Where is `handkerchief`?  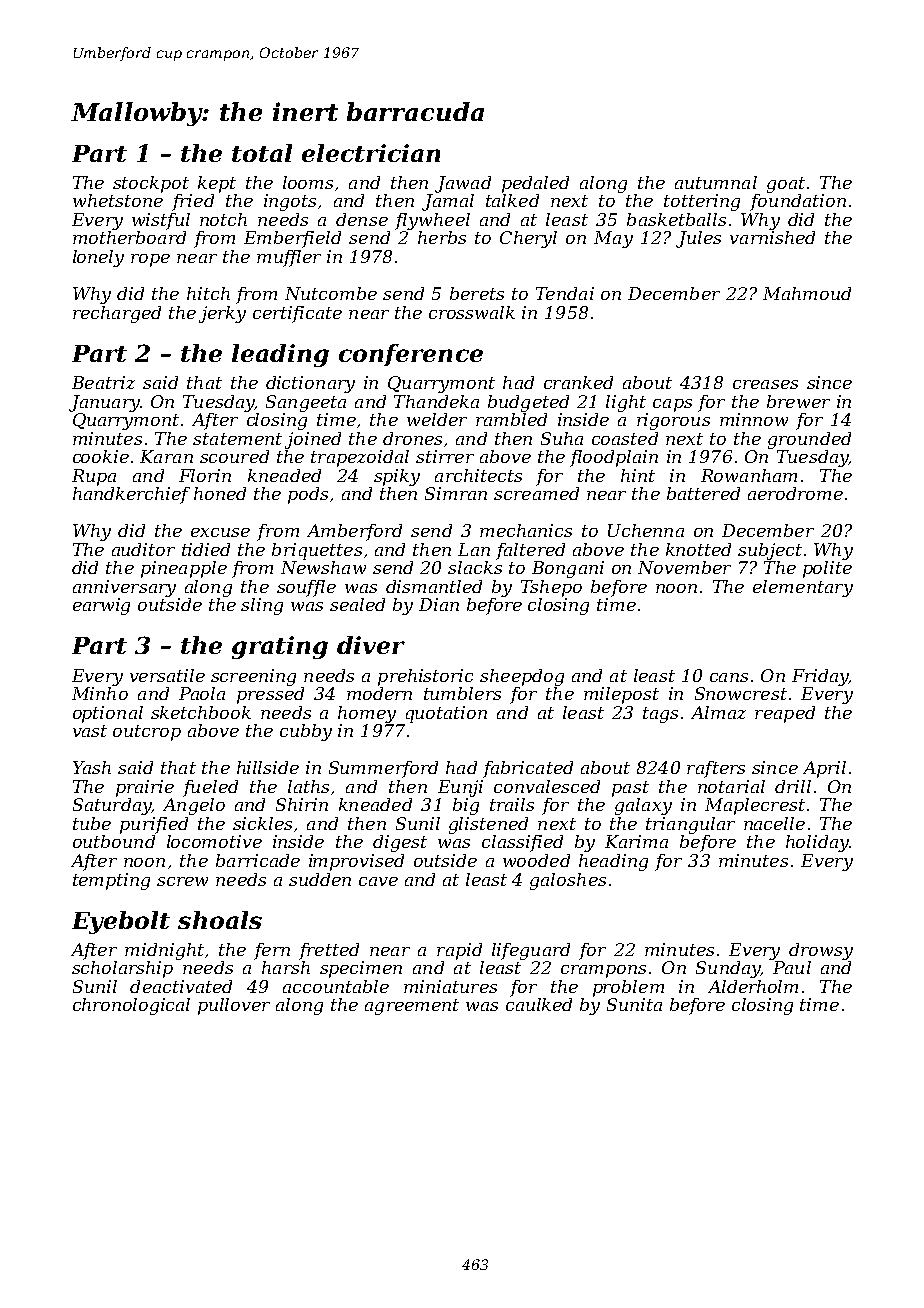 handkerchief is located at coordinates (131, 495).
